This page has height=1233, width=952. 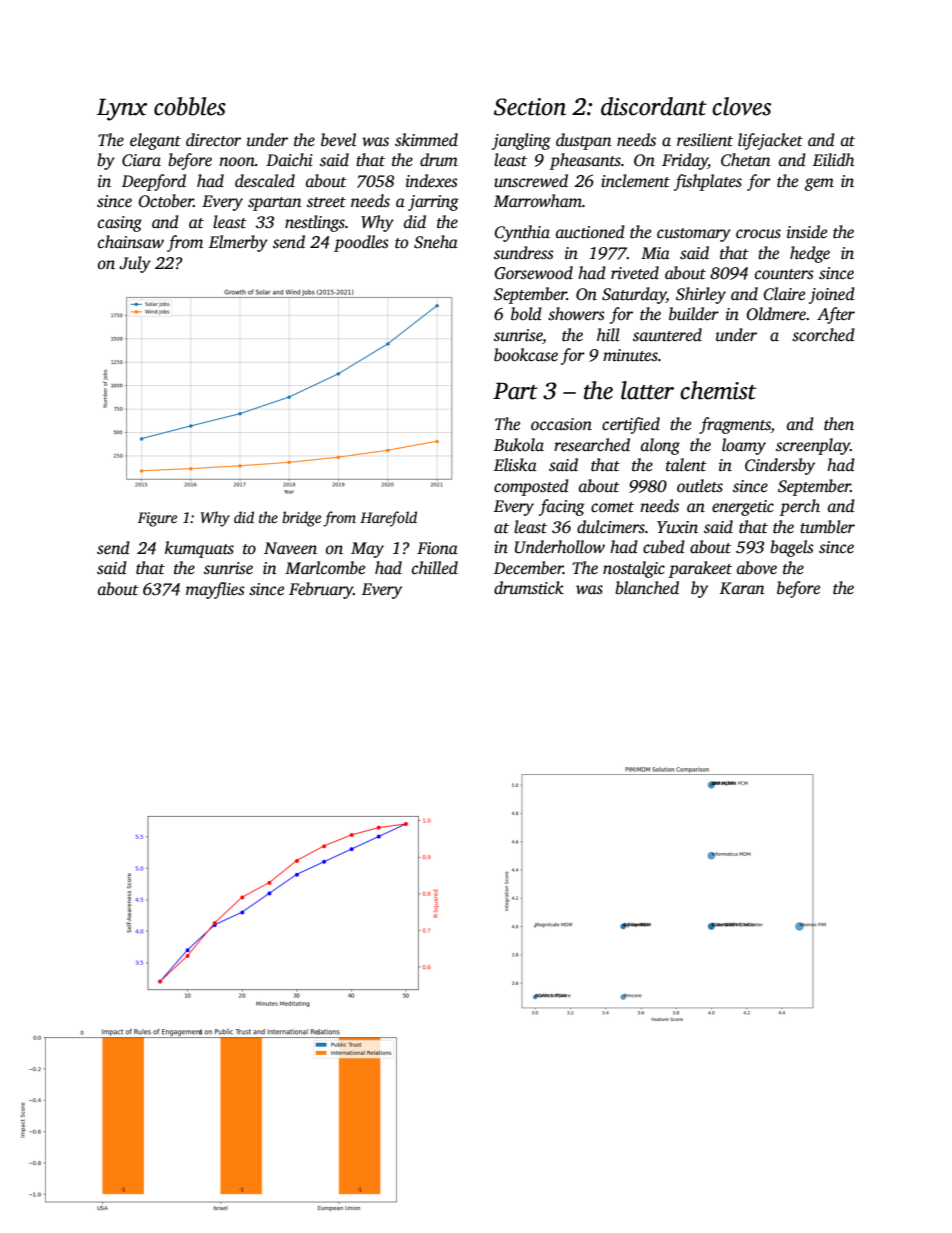 I want to click on cobbles, so click(x=190, y=106).
